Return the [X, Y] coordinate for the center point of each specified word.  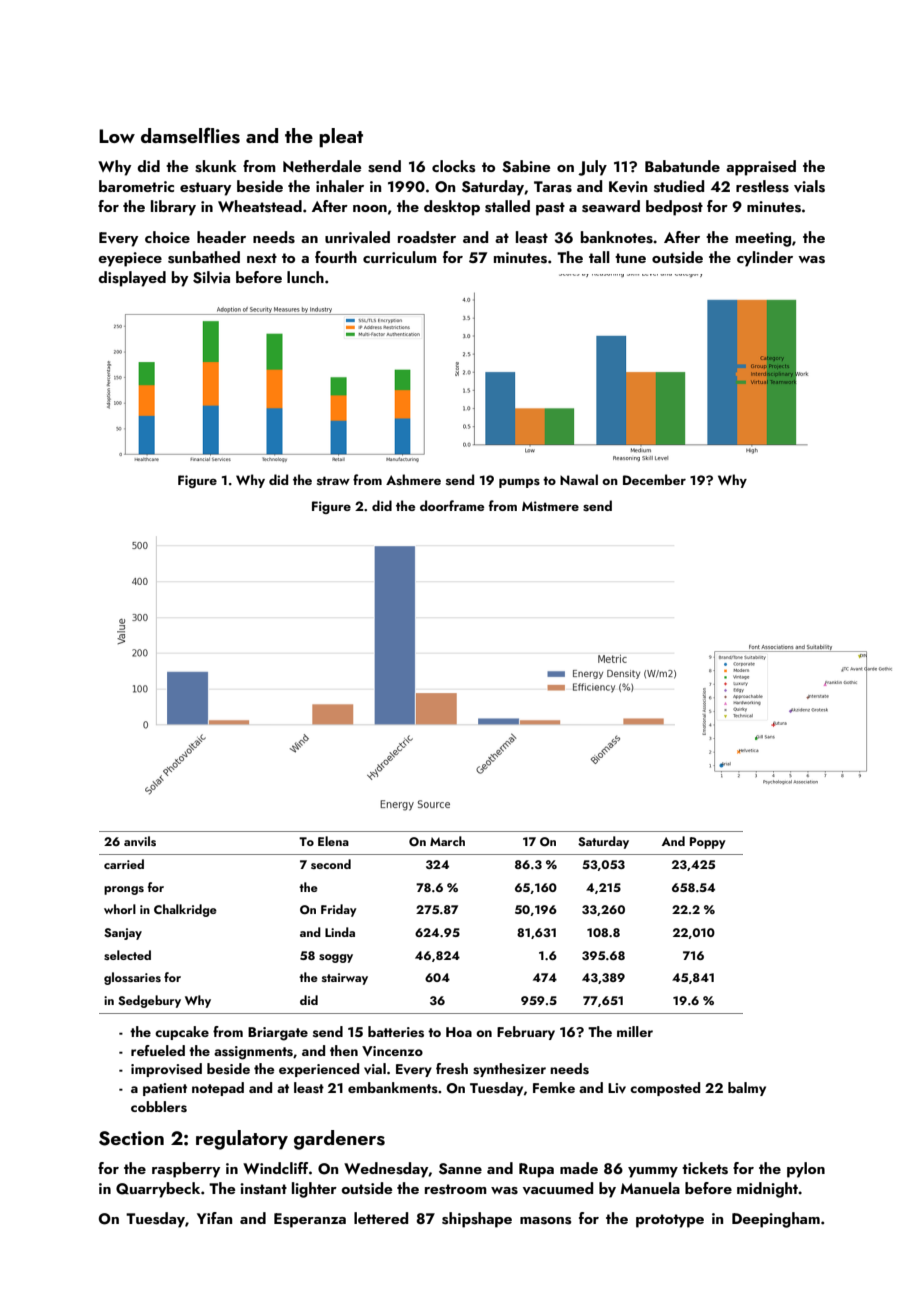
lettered [381, 1218]
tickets [705, 1168]
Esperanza [310, 1220]
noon [370, 208]
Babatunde [682, 166]
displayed [132, 279]
